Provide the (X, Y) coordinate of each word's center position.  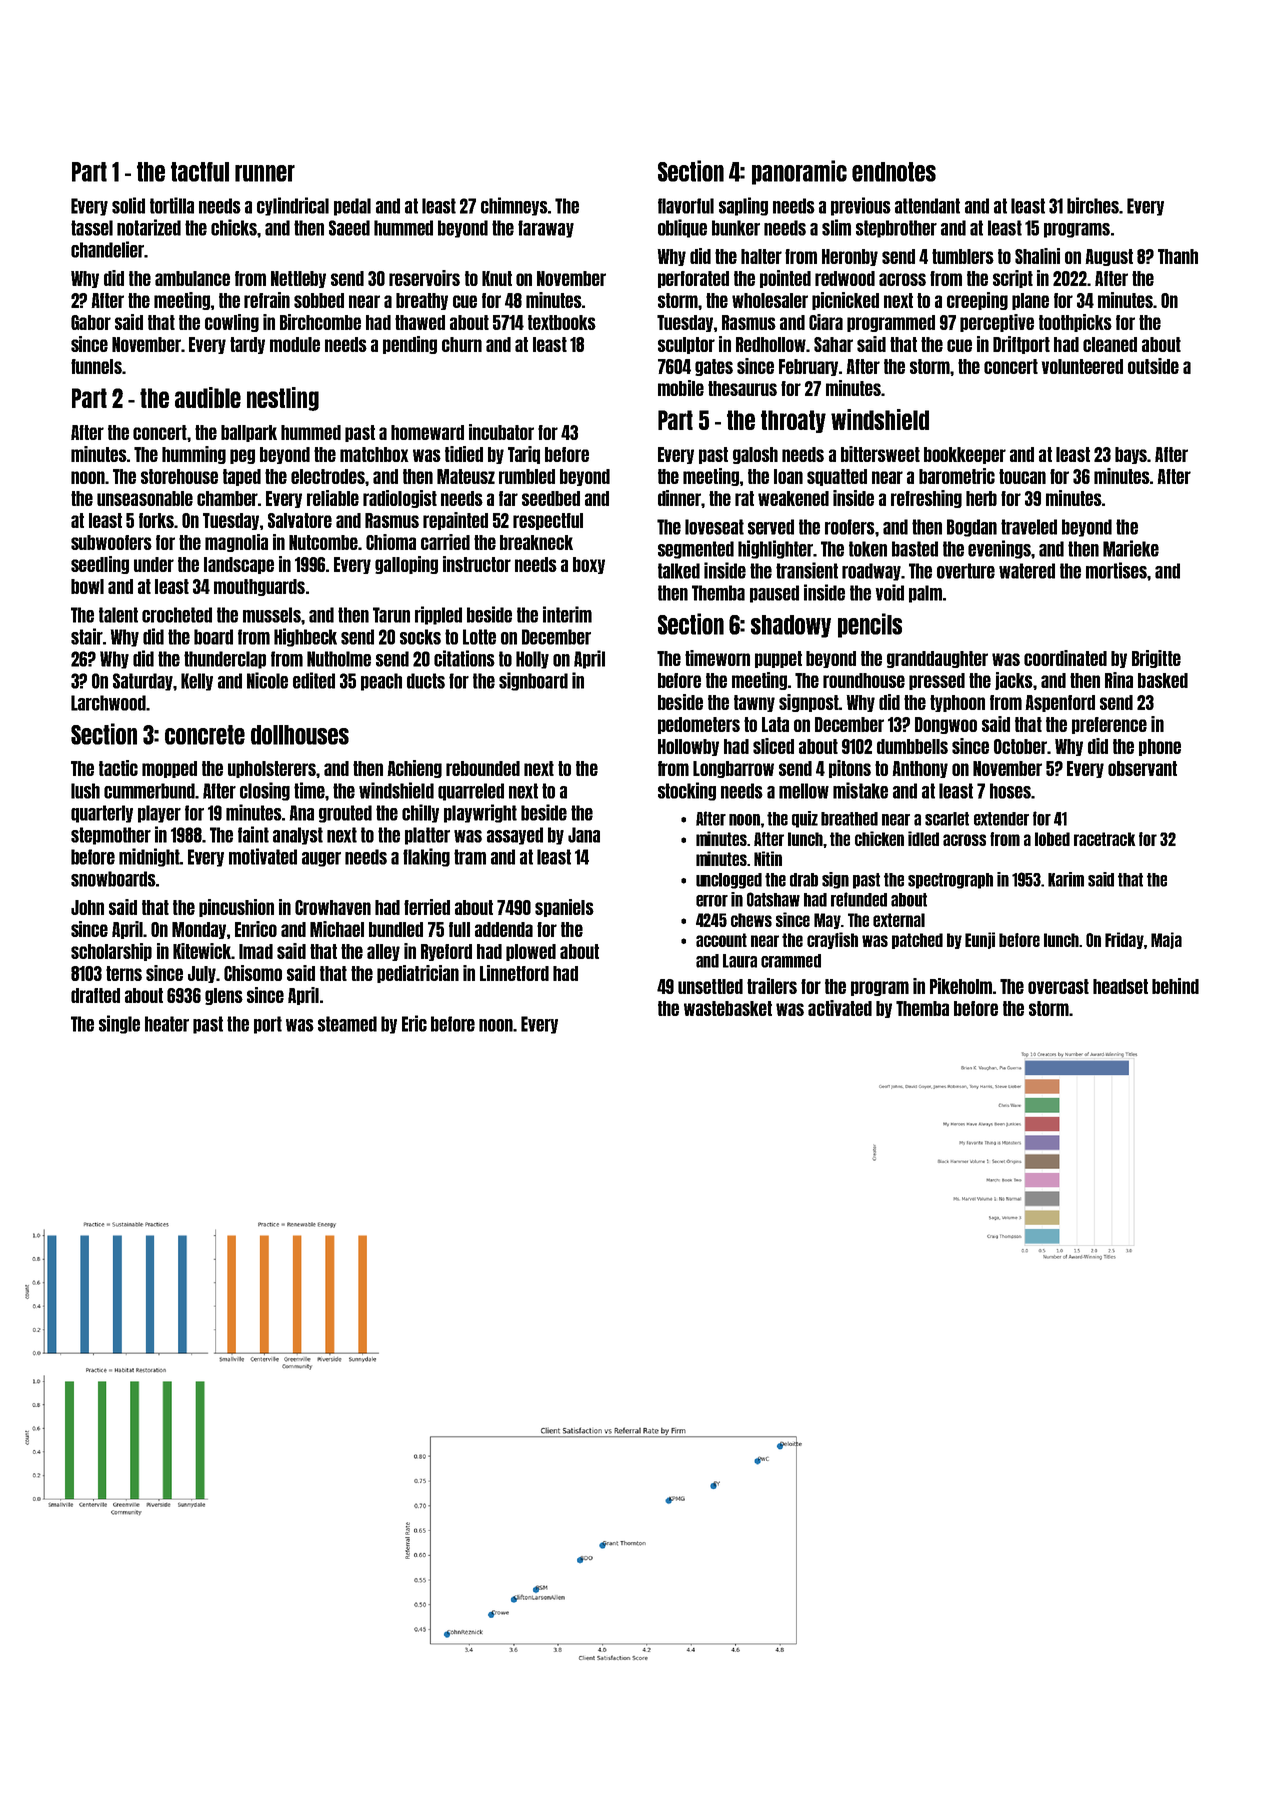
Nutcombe (323, 542)
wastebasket (728, 1008)
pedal (352, 207)
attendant (927, 206)
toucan (1022, 476)
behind (1175, 986)
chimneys (514, 206)
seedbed (551, 498)
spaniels (564, 908)
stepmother (111, 836)
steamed (347, 1024)
